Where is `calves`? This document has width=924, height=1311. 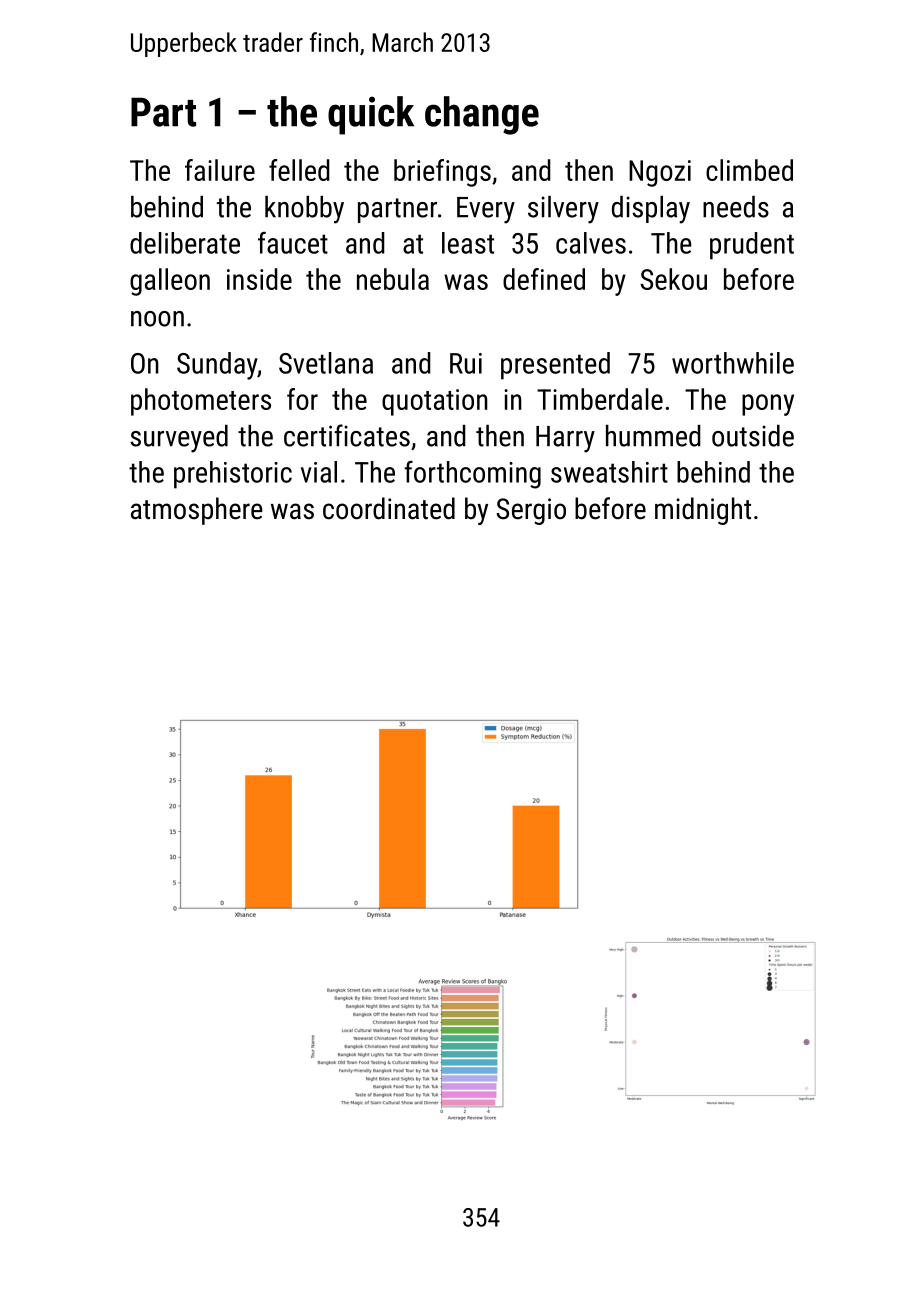 calves is located at coordinates (591, 243).
